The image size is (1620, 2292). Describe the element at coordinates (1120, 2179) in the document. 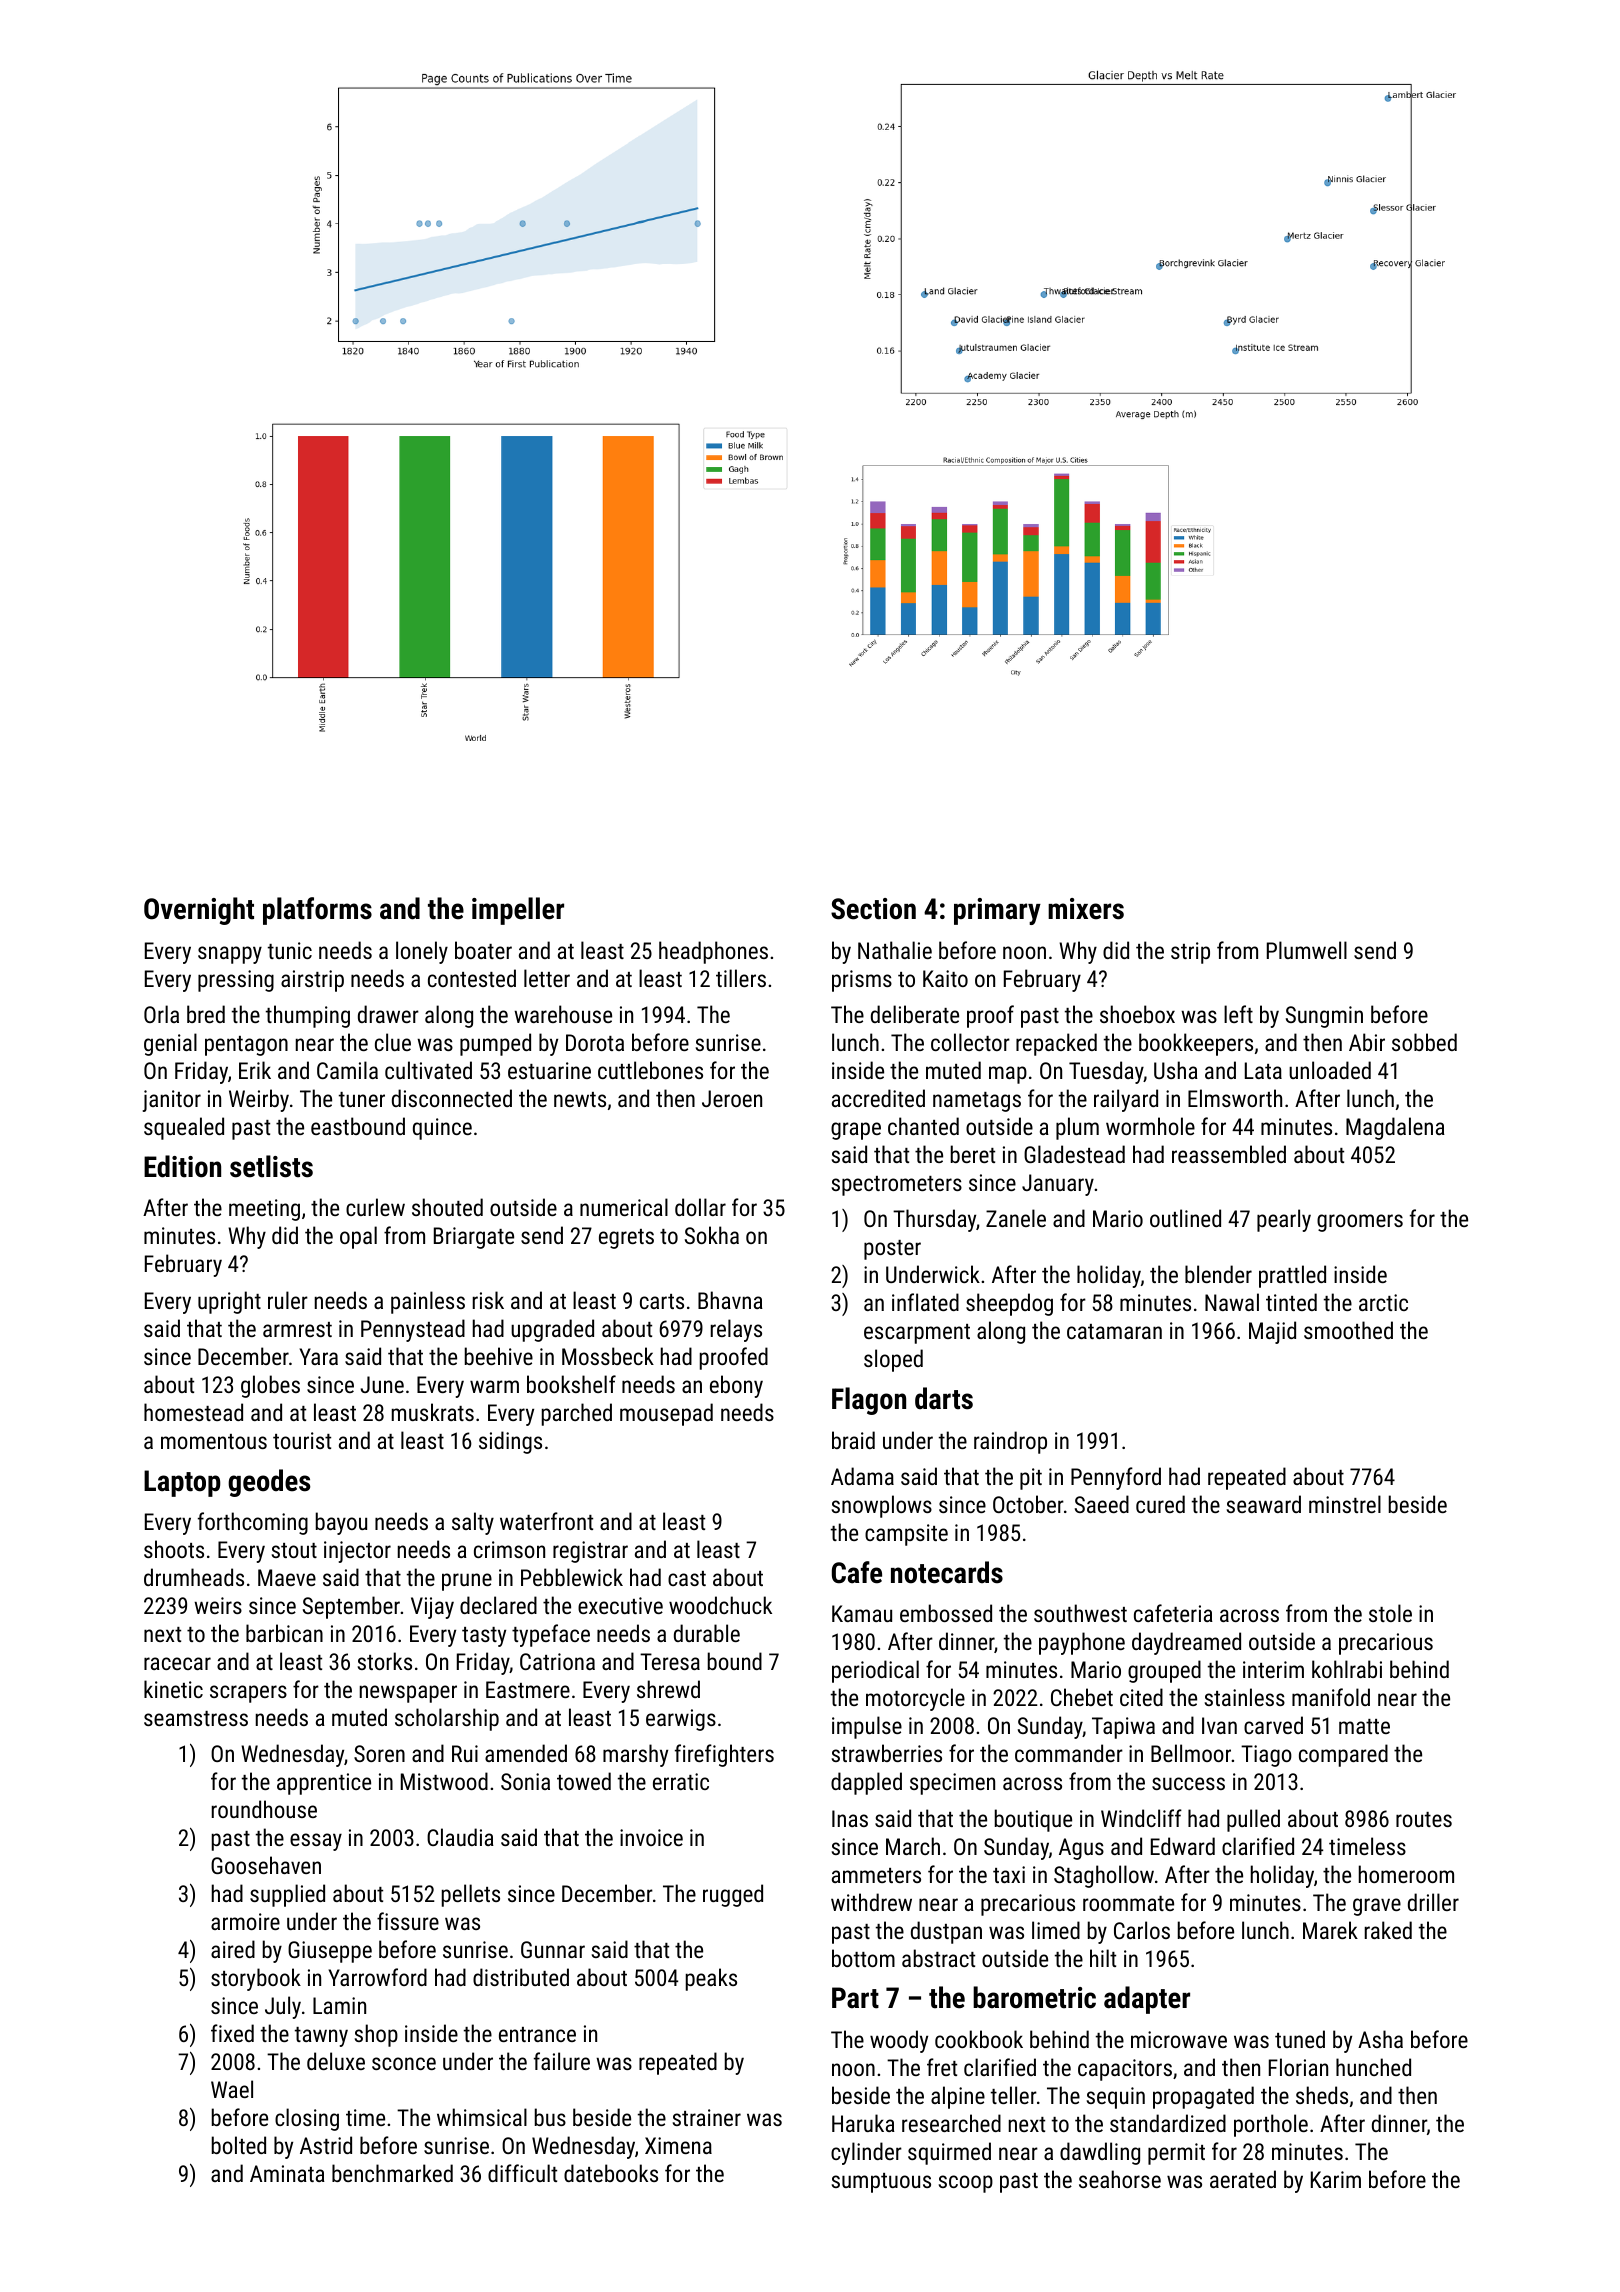

I see `seahorse` at that location.
